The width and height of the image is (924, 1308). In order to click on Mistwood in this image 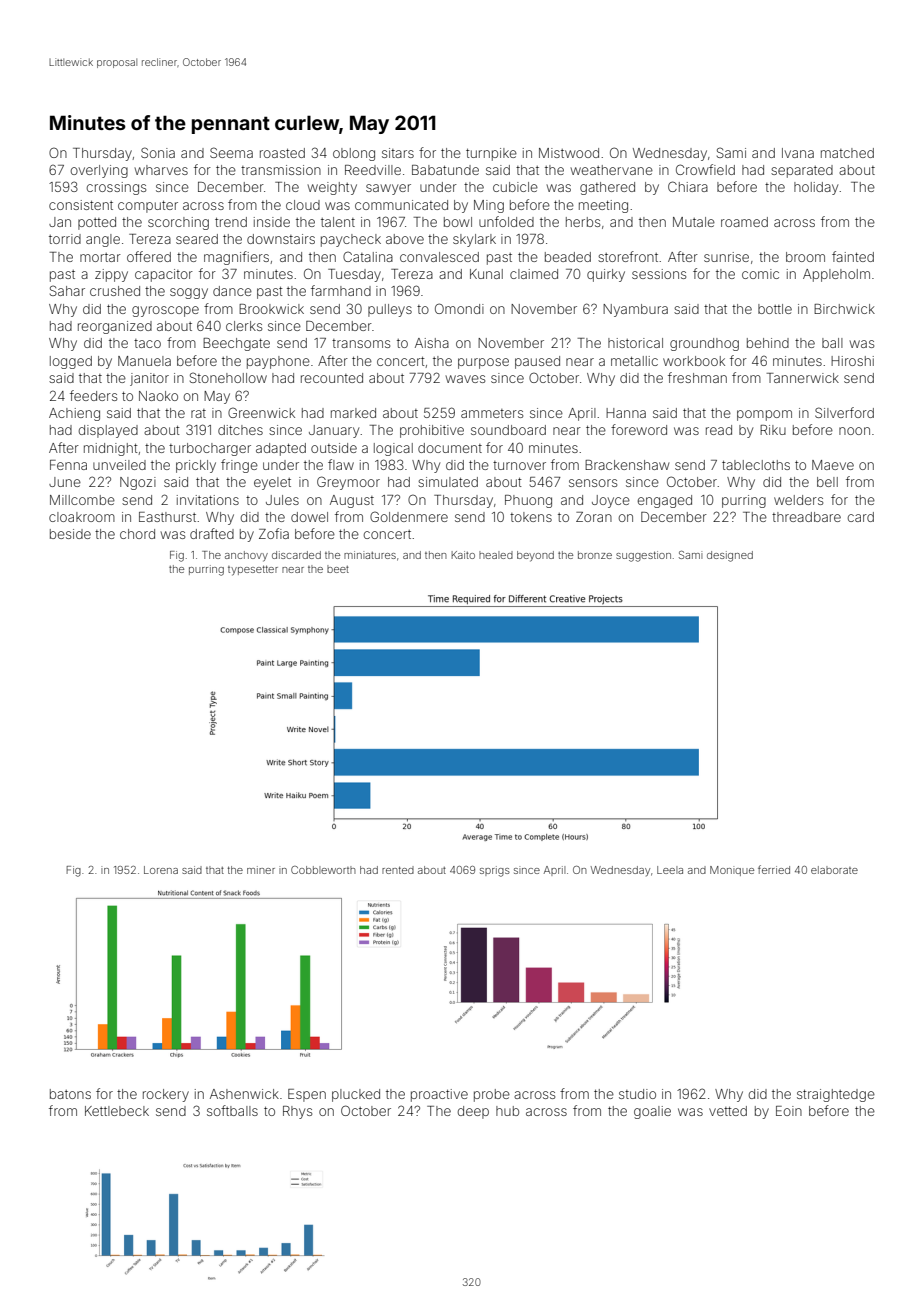, I will do `click(569, 153)`.
